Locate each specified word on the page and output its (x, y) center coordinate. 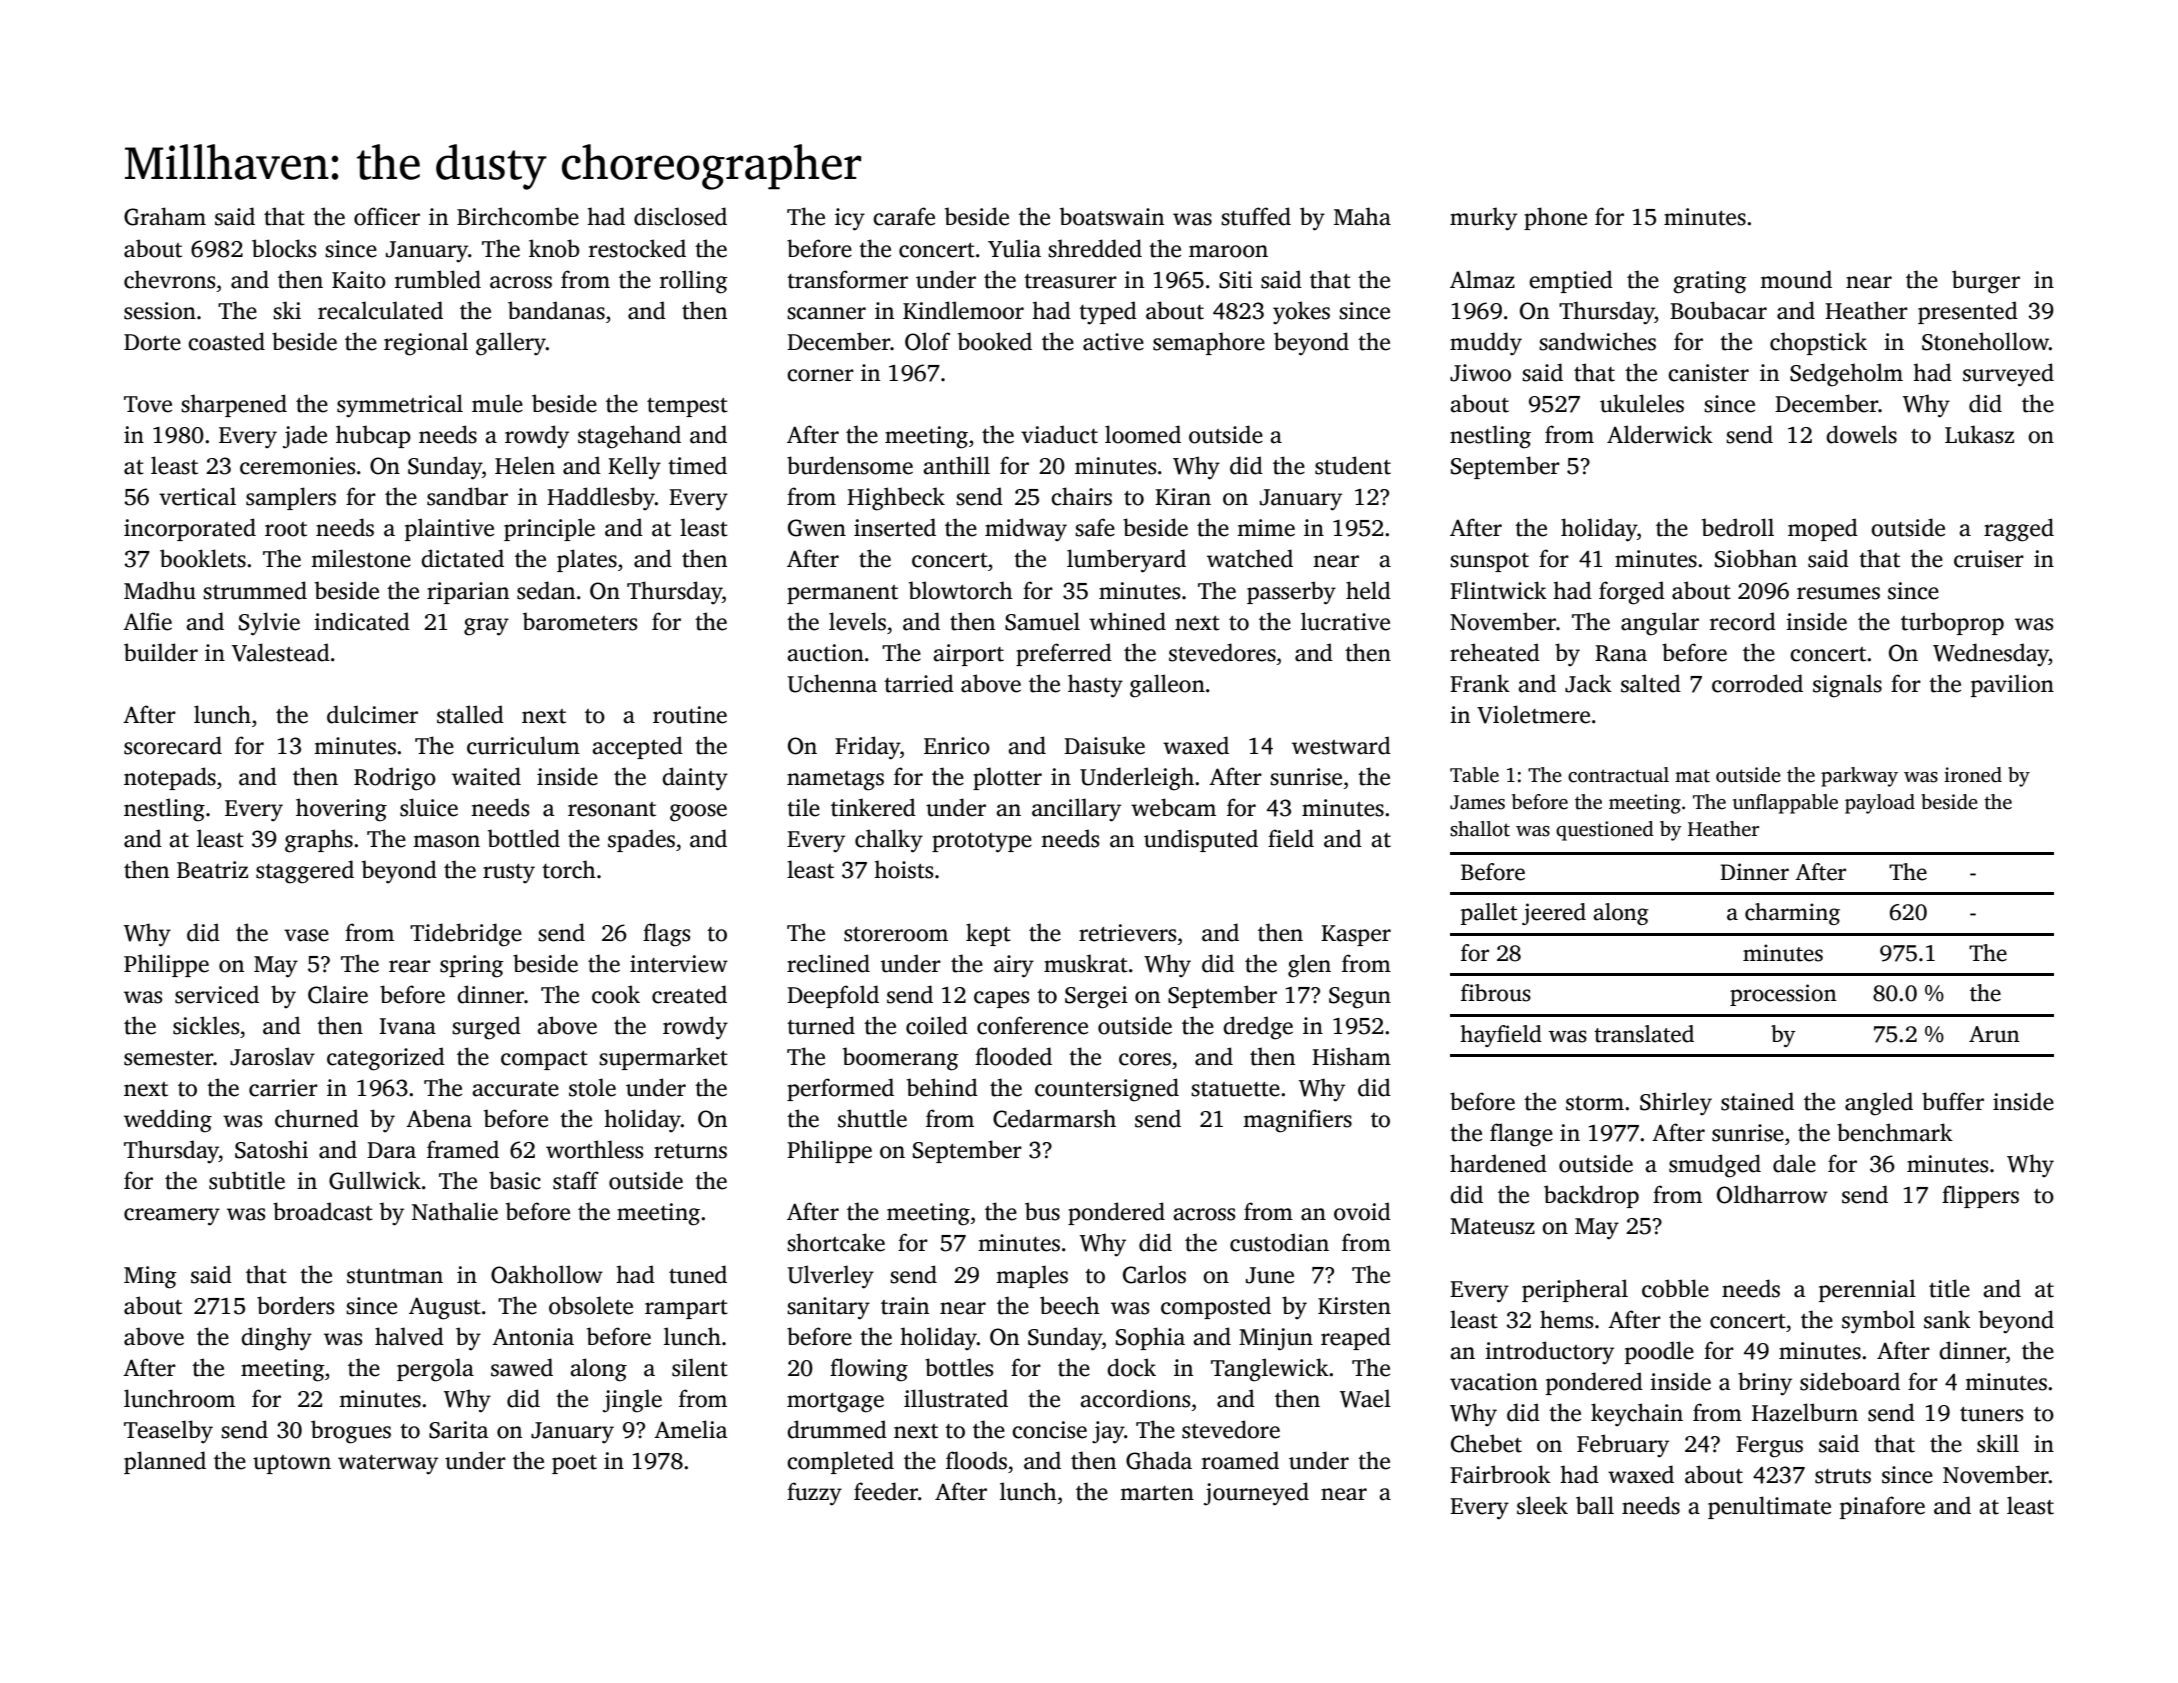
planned (165, 1462)
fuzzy (814, 1494)
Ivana (407, 1026)
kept (988, 934)
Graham (165, 216)
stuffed (1256, 216)
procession (1783, 995)
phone (1555, 218)
